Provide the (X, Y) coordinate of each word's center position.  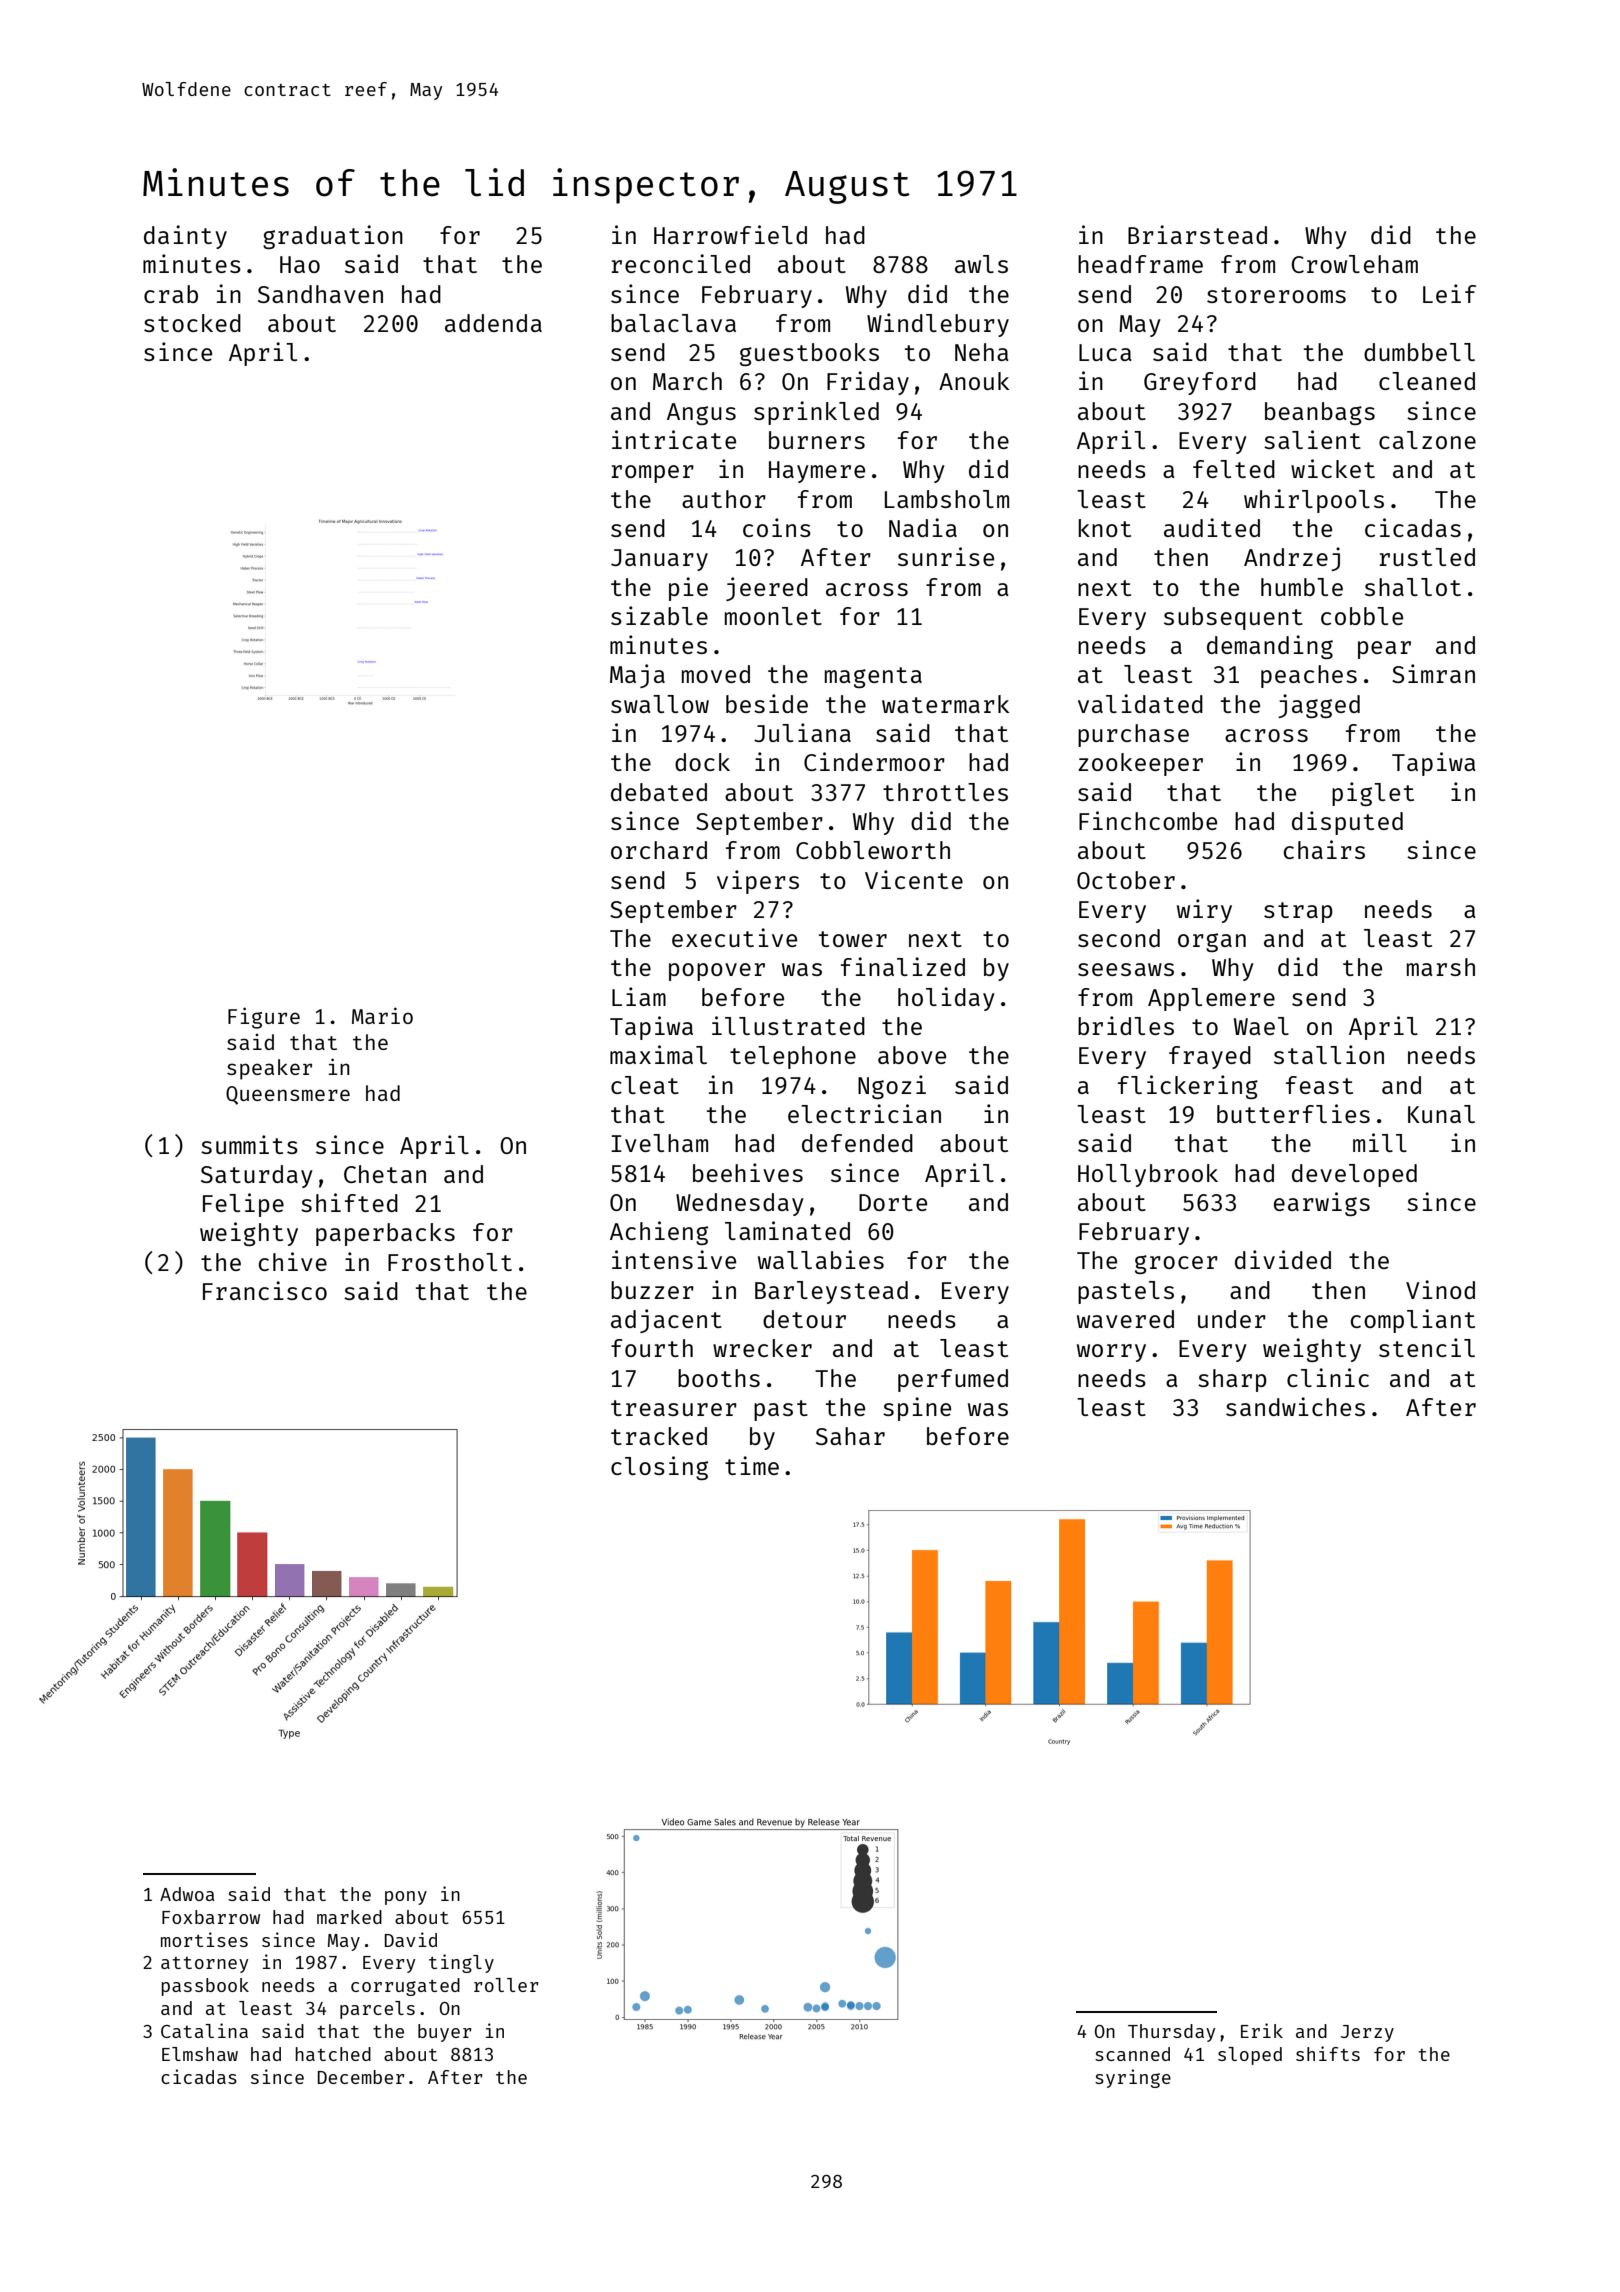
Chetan (385, 1174)
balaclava (673, 323)
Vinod (1440, 1289)
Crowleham (1354, 264)
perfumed (953, 1380)
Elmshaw (200, 2054)
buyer (444, 2033)
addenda (493, 323)
